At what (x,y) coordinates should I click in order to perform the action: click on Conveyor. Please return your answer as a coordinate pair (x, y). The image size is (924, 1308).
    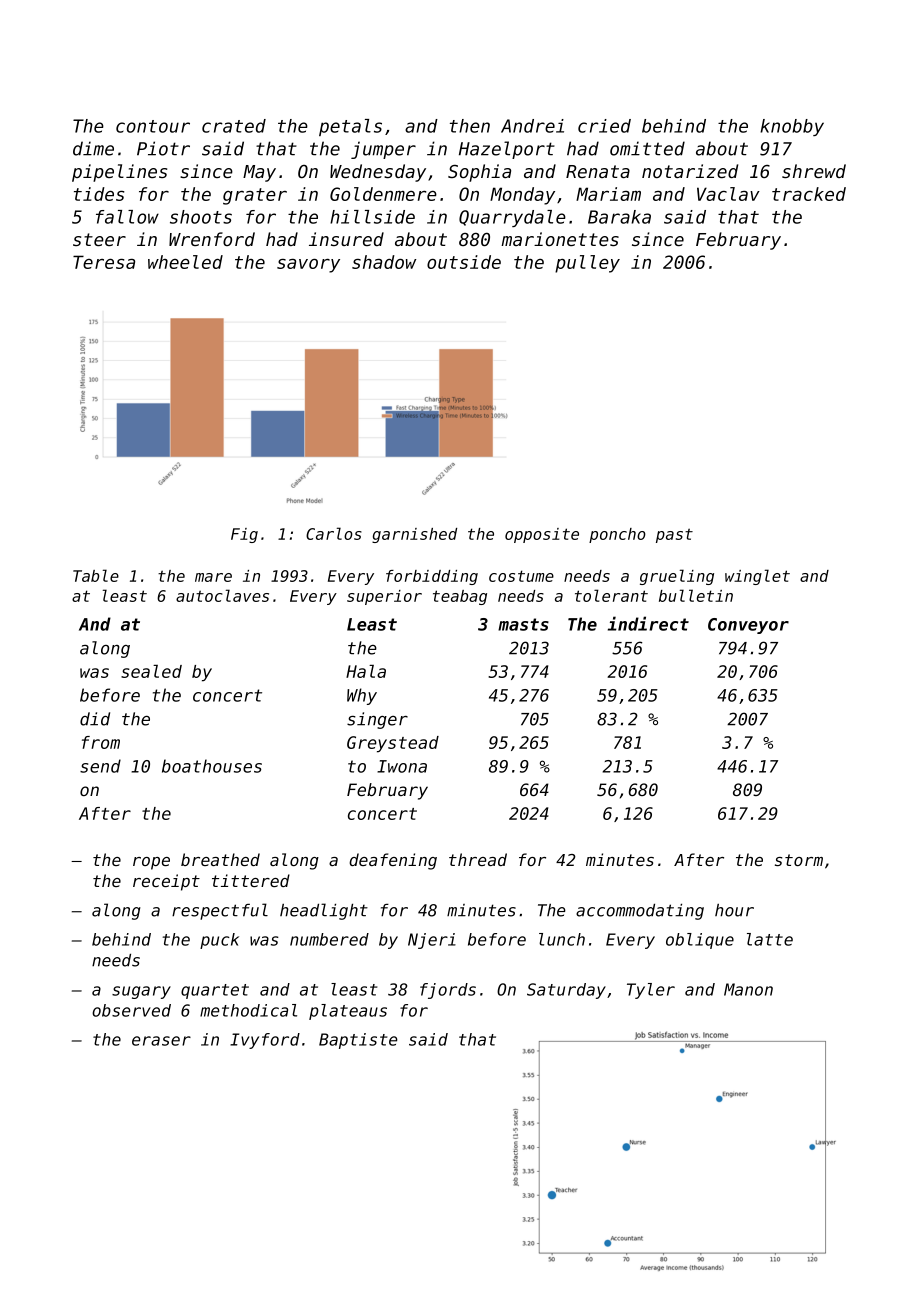
    Looking at the image, I should click on (748, 626).
